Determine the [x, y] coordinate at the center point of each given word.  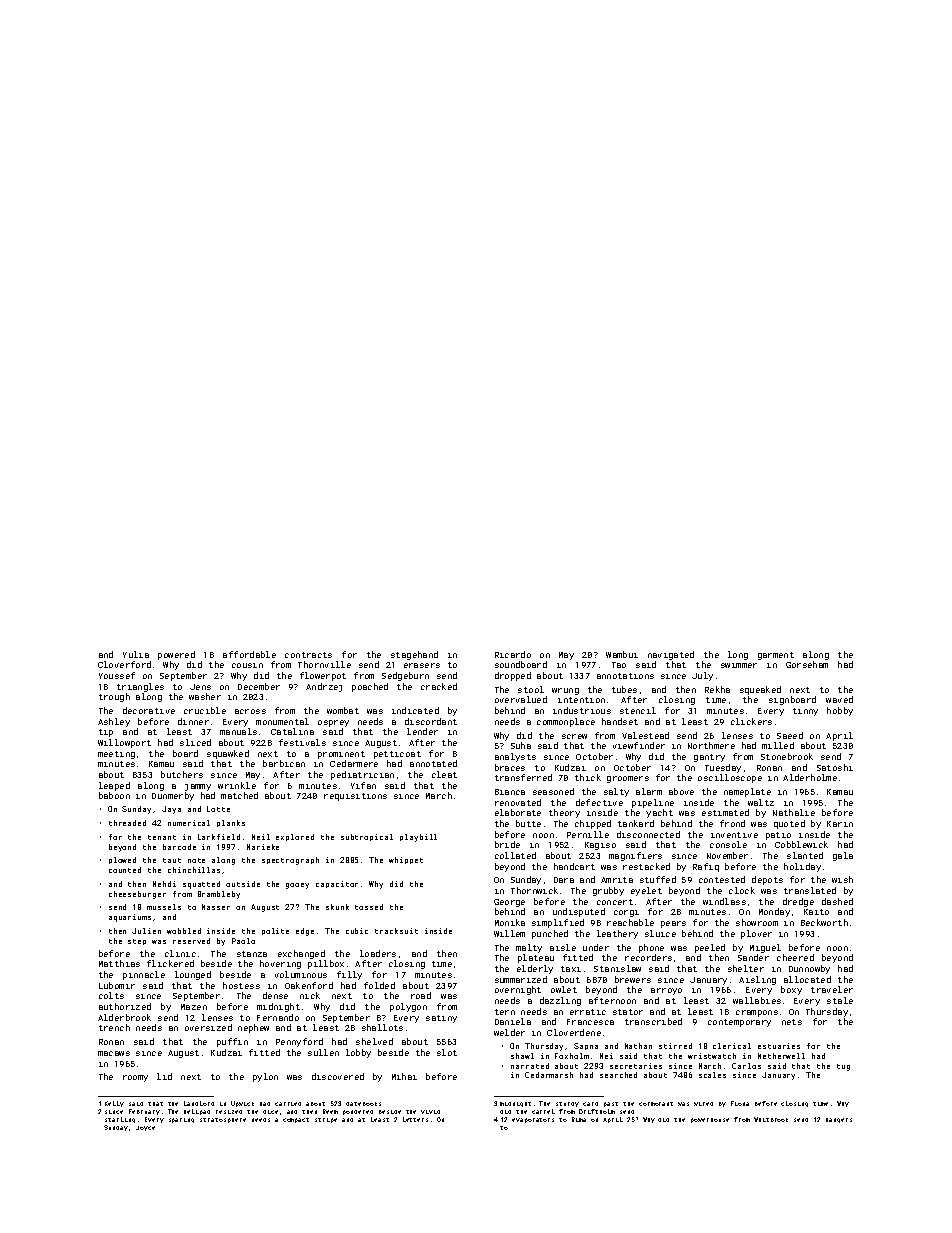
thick [588, 777]
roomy [135, 1078]
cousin [247, 665]
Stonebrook [787, 756]
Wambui [622, 654]
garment [776, 656]
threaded [127, 823]
